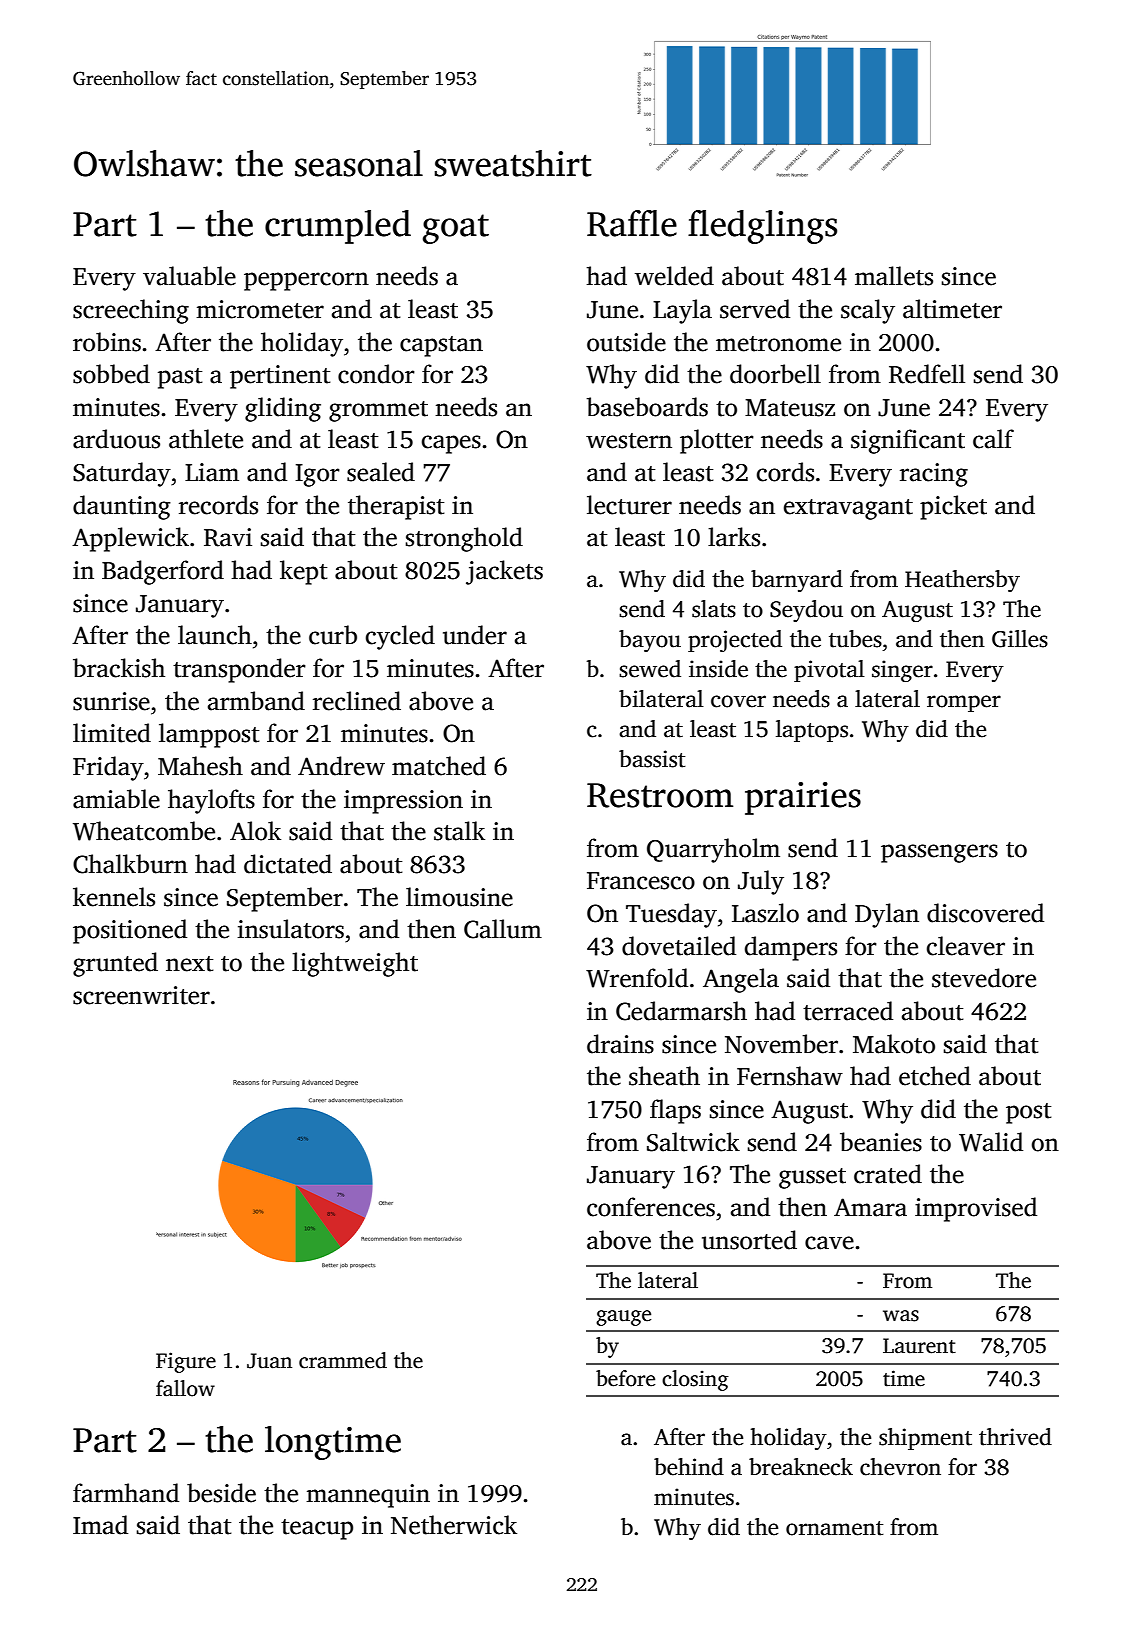 Image resolution: width=1132 pixels, height=1639 pixels. I want to click on Netherwick, so click(454, 1525).
